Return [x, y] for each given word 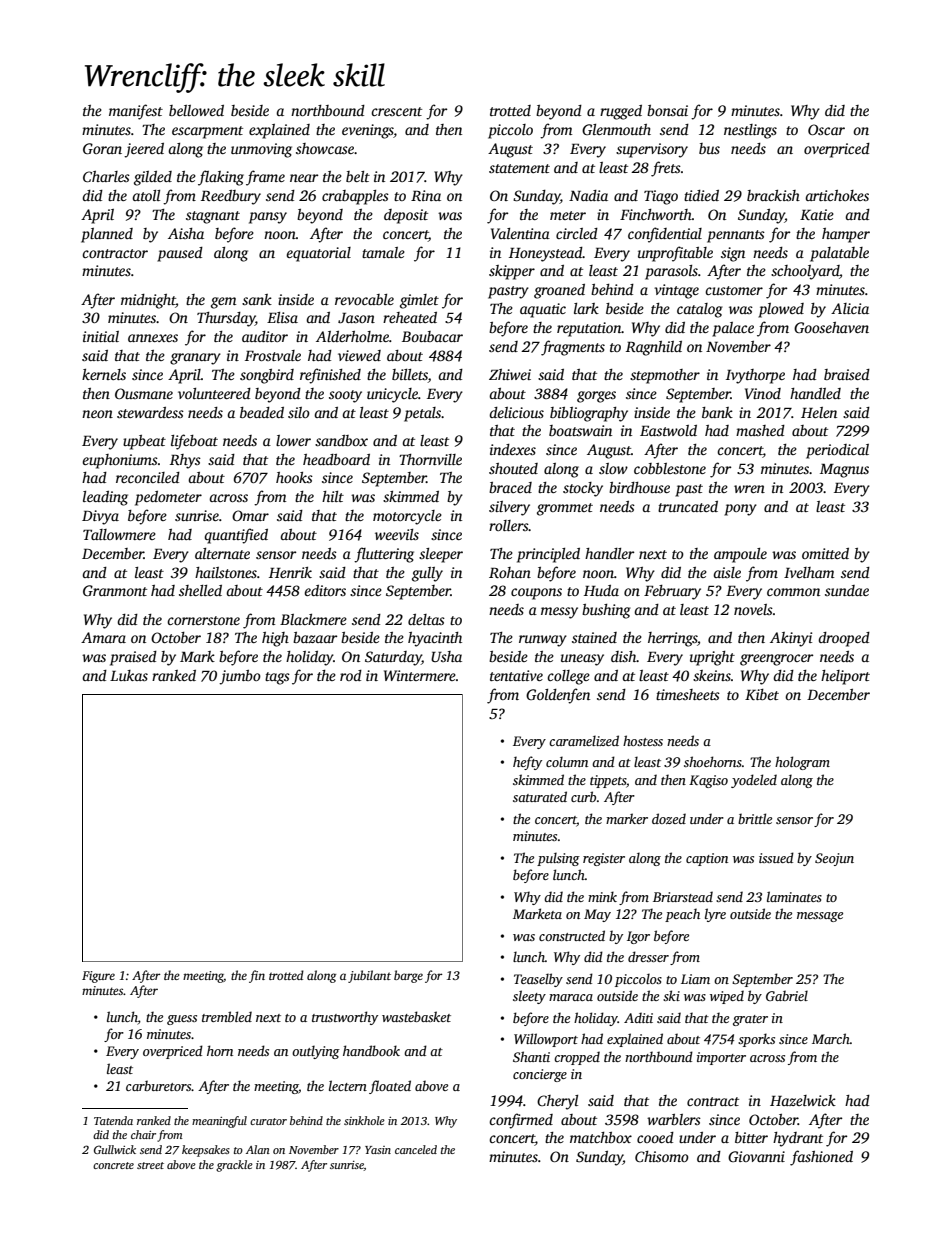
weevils [397, 534]
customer [734, 290]
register [604, 859]
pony [740, 510]
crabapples [355, 197]
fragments [573, 348]
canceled [416, 1149]
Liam [695, 979]
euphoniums [120, 461]
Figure [98, 977]
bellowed [196, 110]
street [150, 1165]
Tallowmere [119, 534]
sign [733, 254]
